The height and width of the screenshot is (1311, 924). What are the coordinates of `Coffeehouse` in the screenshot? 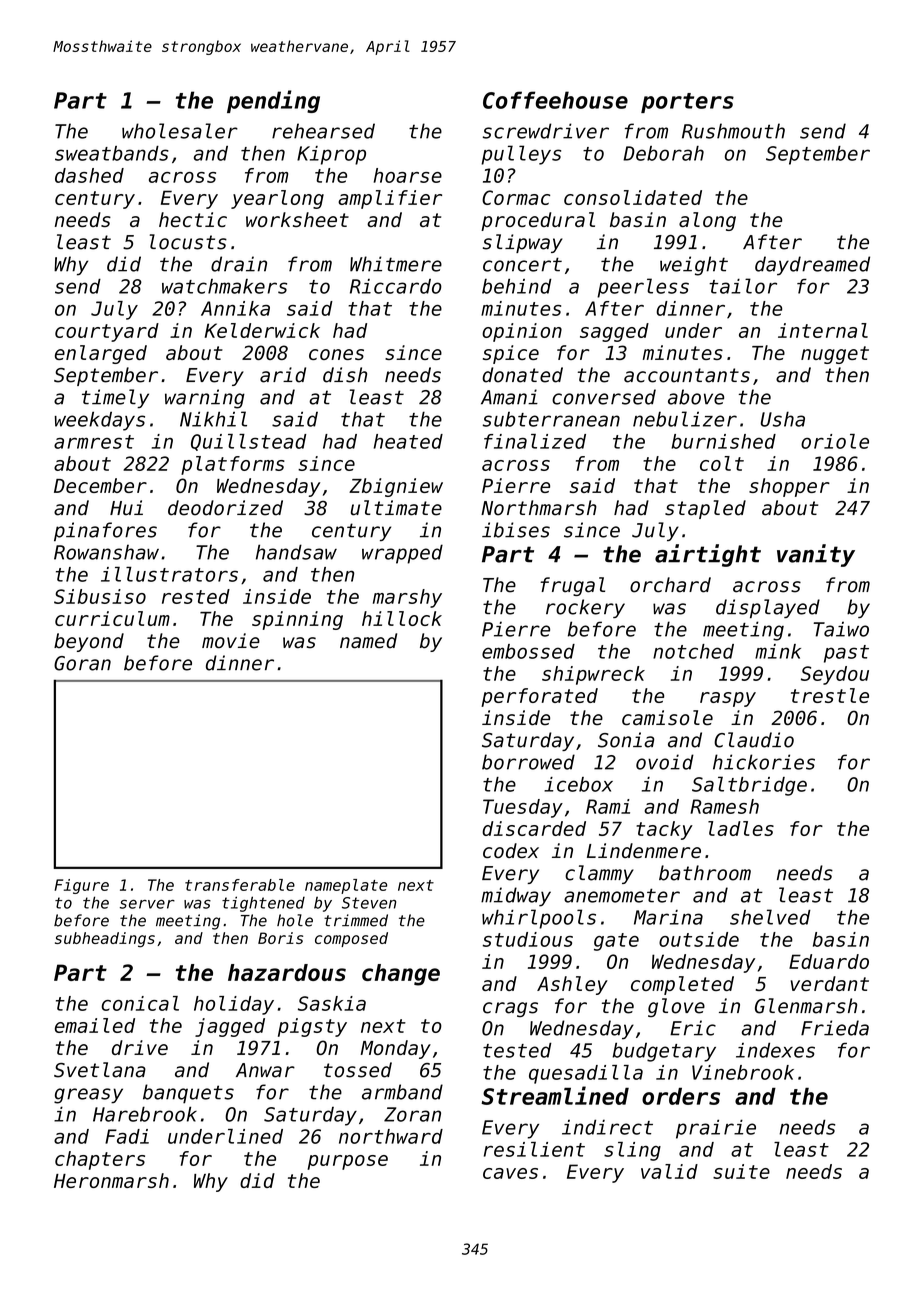 It's located at (555, 100).
